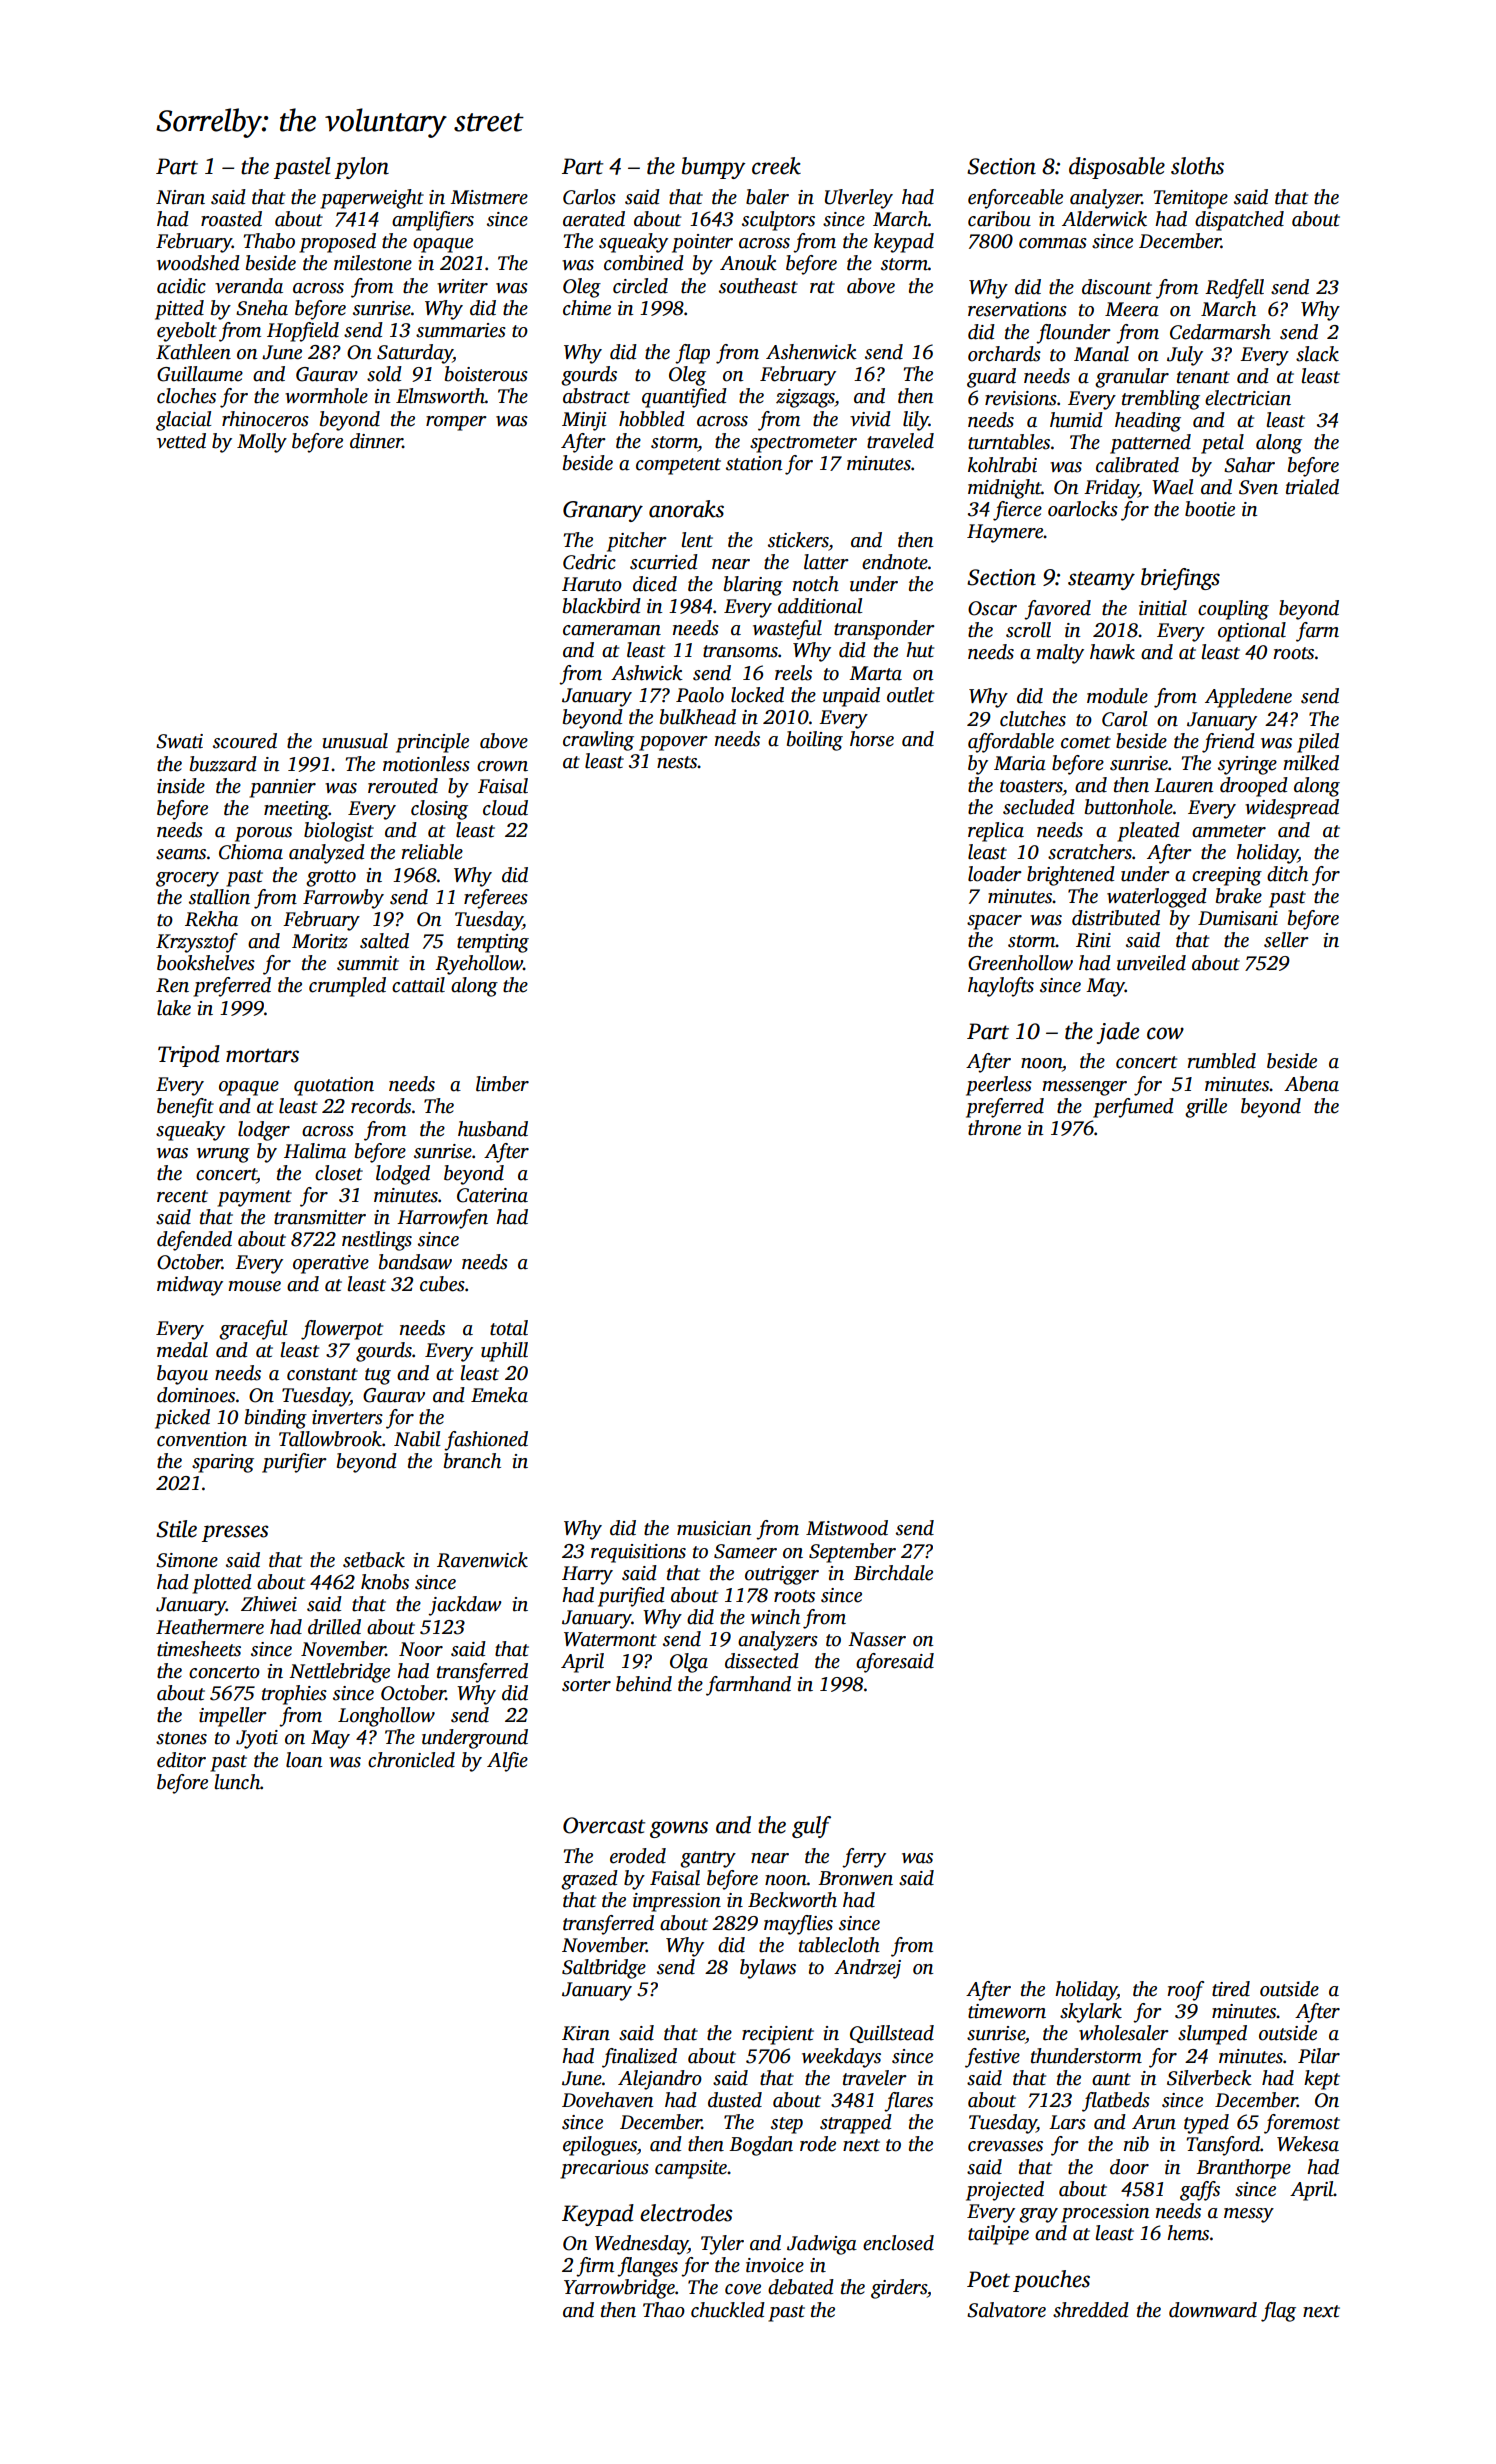 This screenshot has width=1496, height=2464. What do you see at coordinates (181, 1760) in the screenshot?
I see `editor` at bounding box center [181, 1760].
